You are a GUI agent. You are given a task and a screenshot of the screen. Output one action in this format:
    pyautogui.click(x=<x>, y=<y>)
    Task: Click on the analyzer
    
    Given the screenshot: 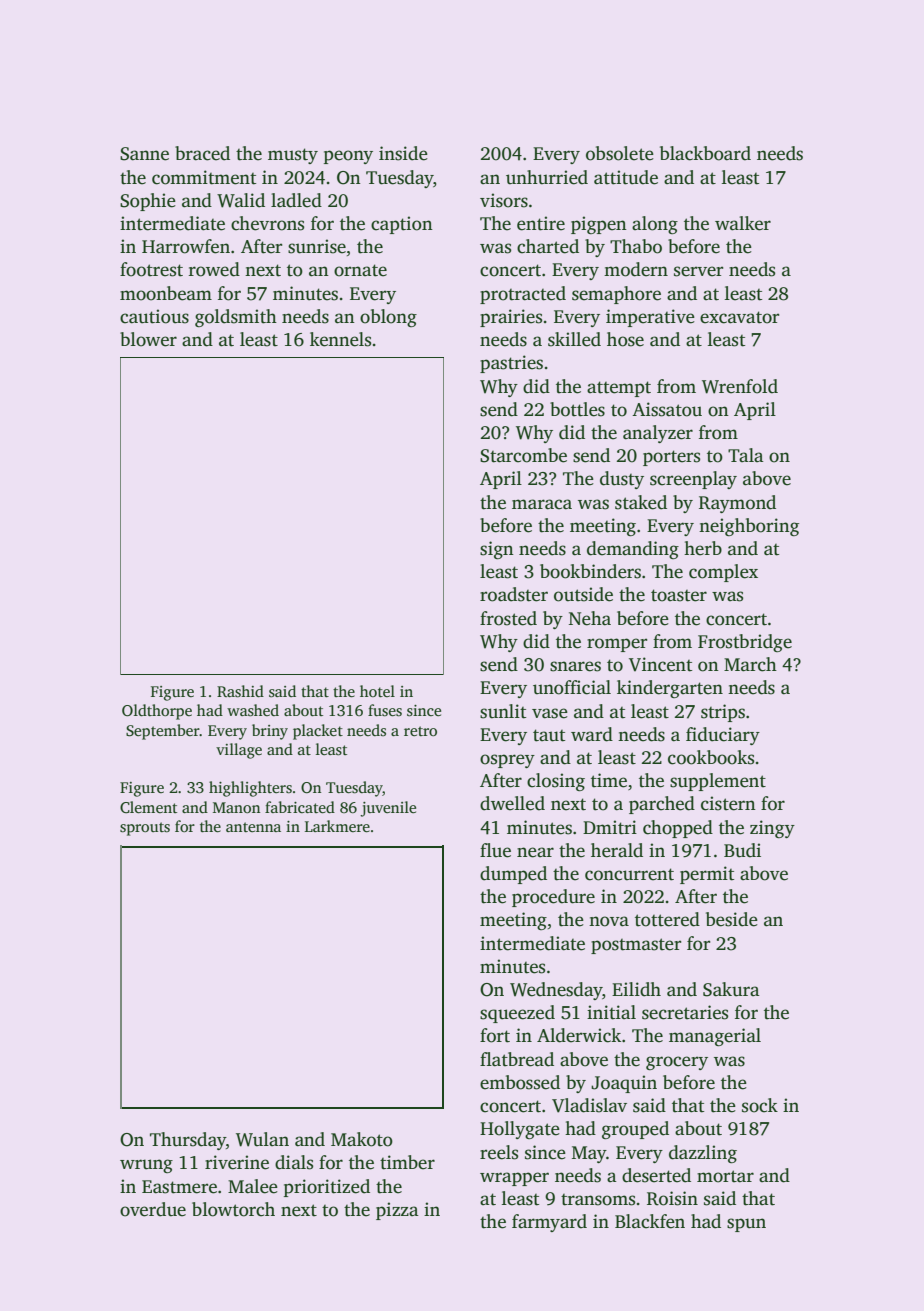 What is the action you would take?
    pyautogui.click(x=658, y=434)
